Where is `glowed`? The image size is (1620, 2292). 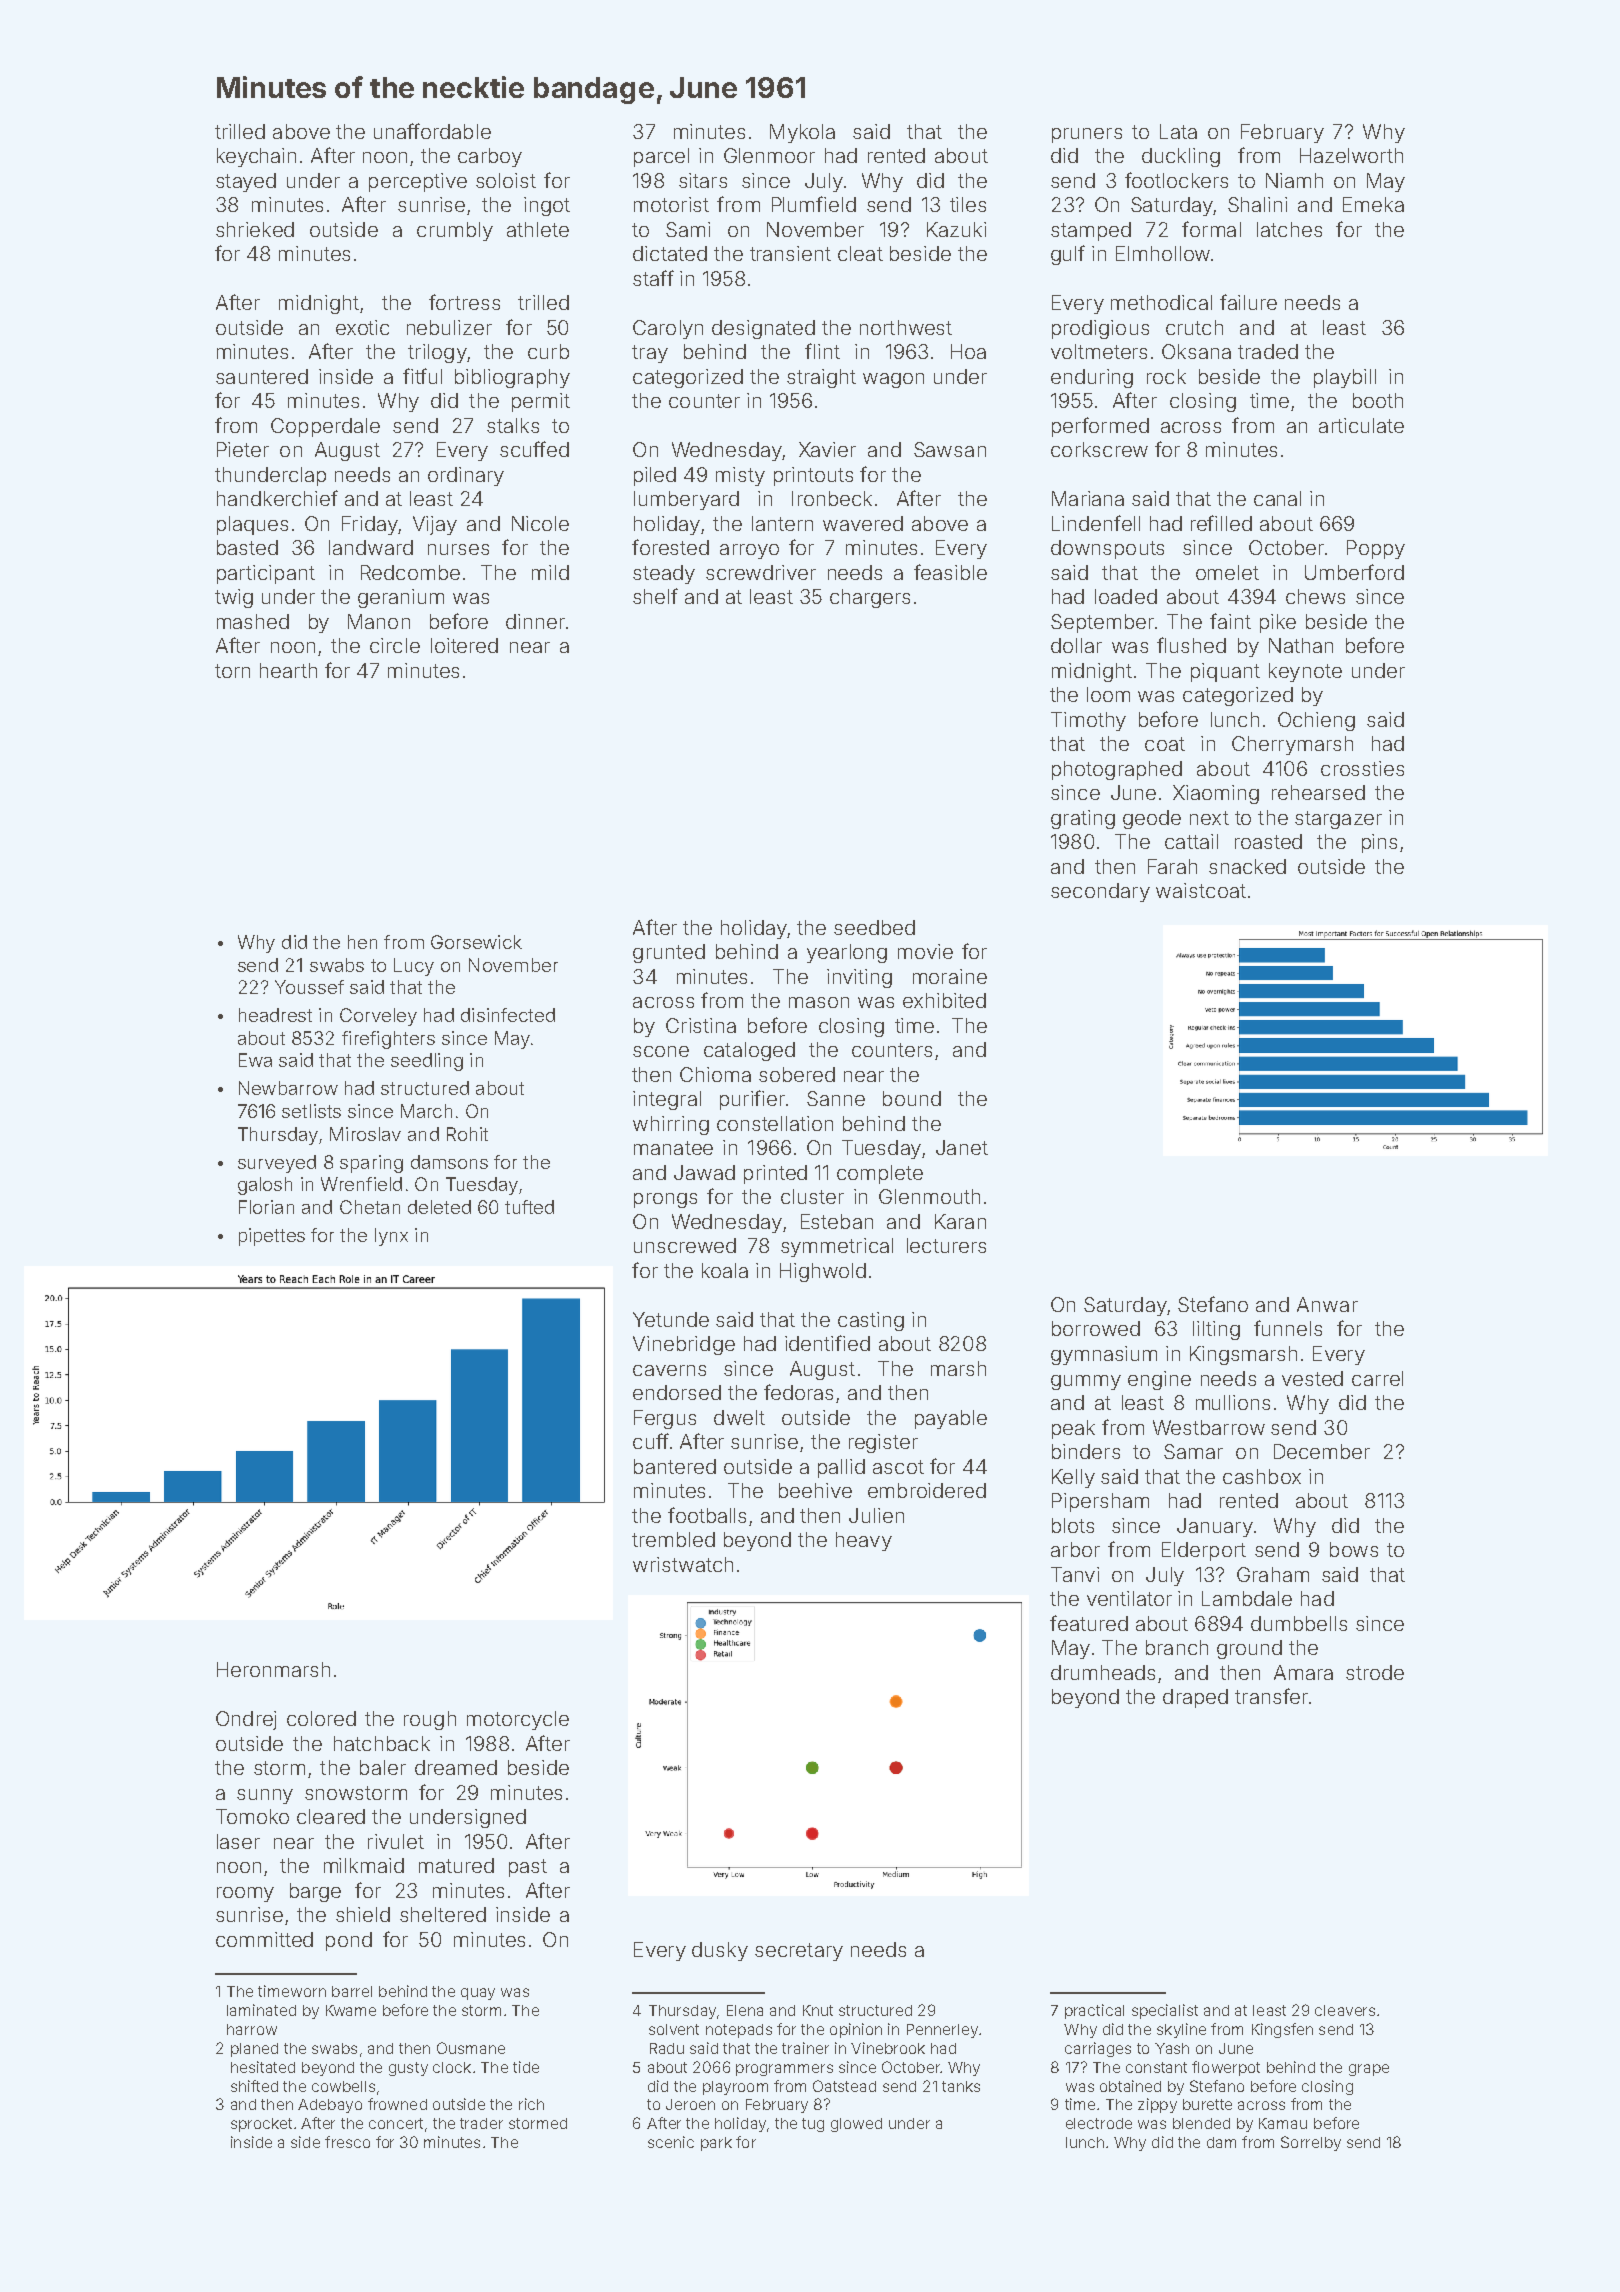 glowed is located at coordinates (856, 2125).
